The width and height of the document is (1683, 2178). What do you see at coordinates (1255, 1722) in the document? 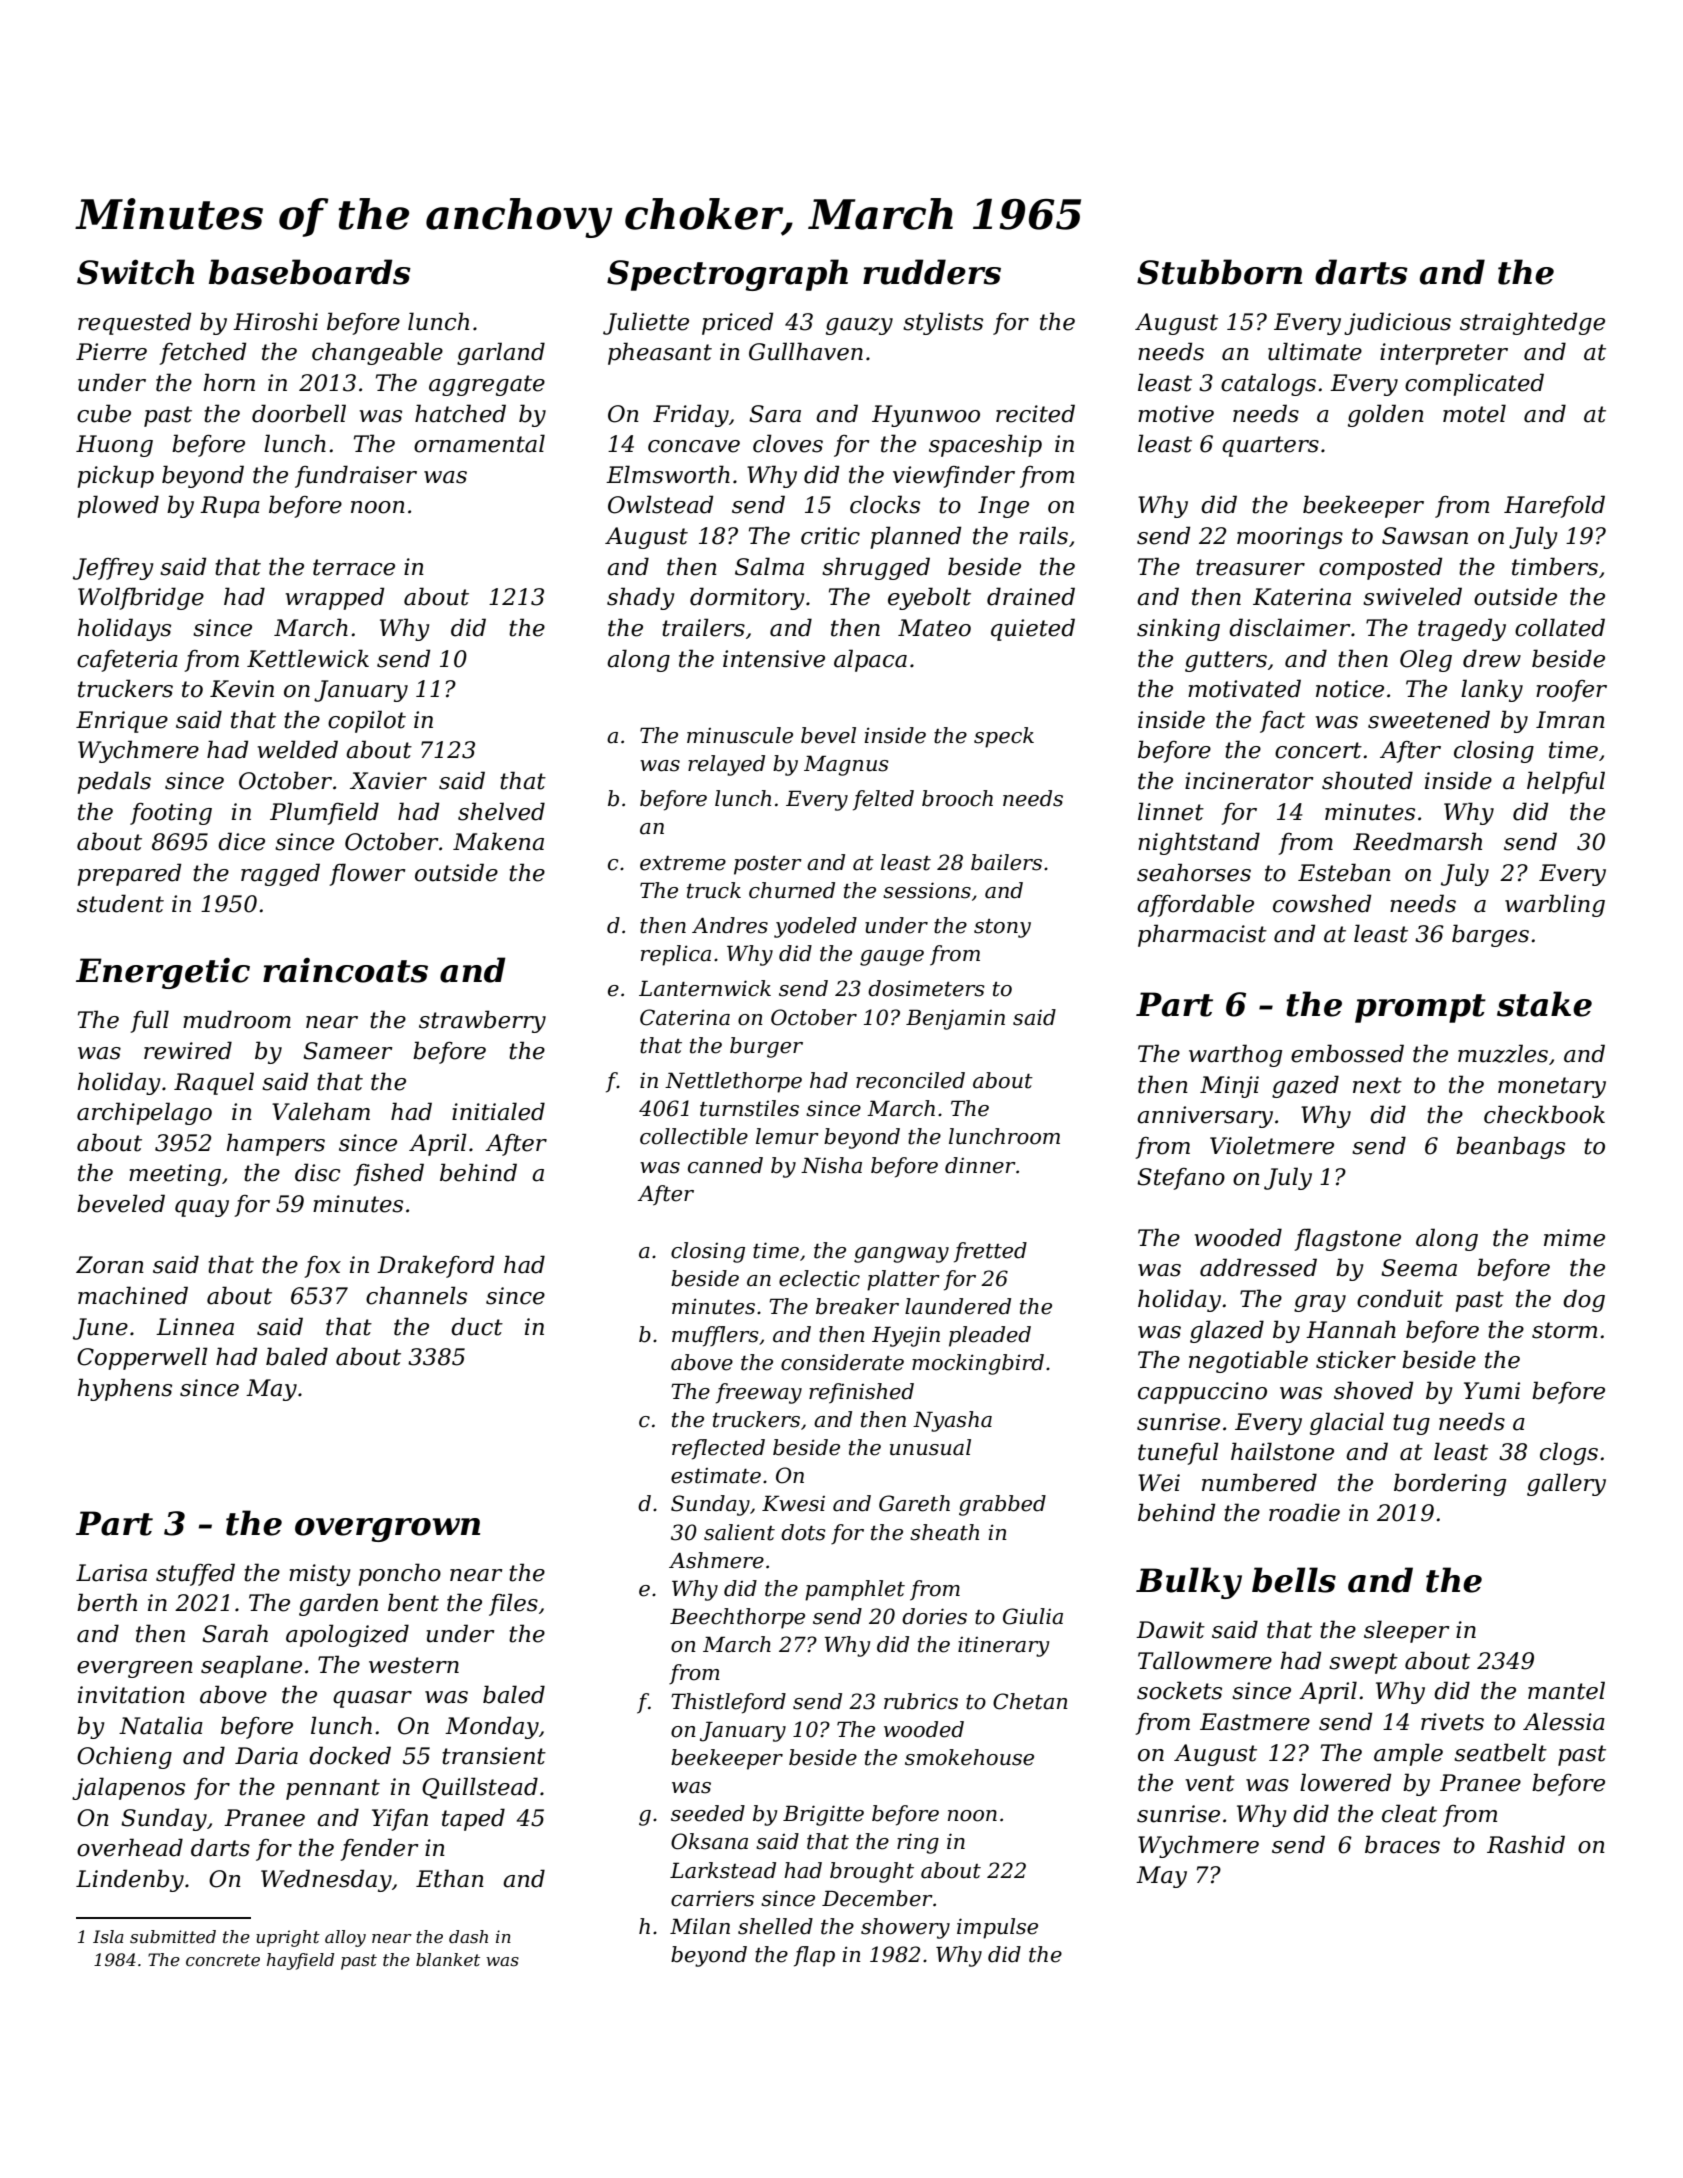
I see `Eastmere` at bounding box center [1255, 1722].
